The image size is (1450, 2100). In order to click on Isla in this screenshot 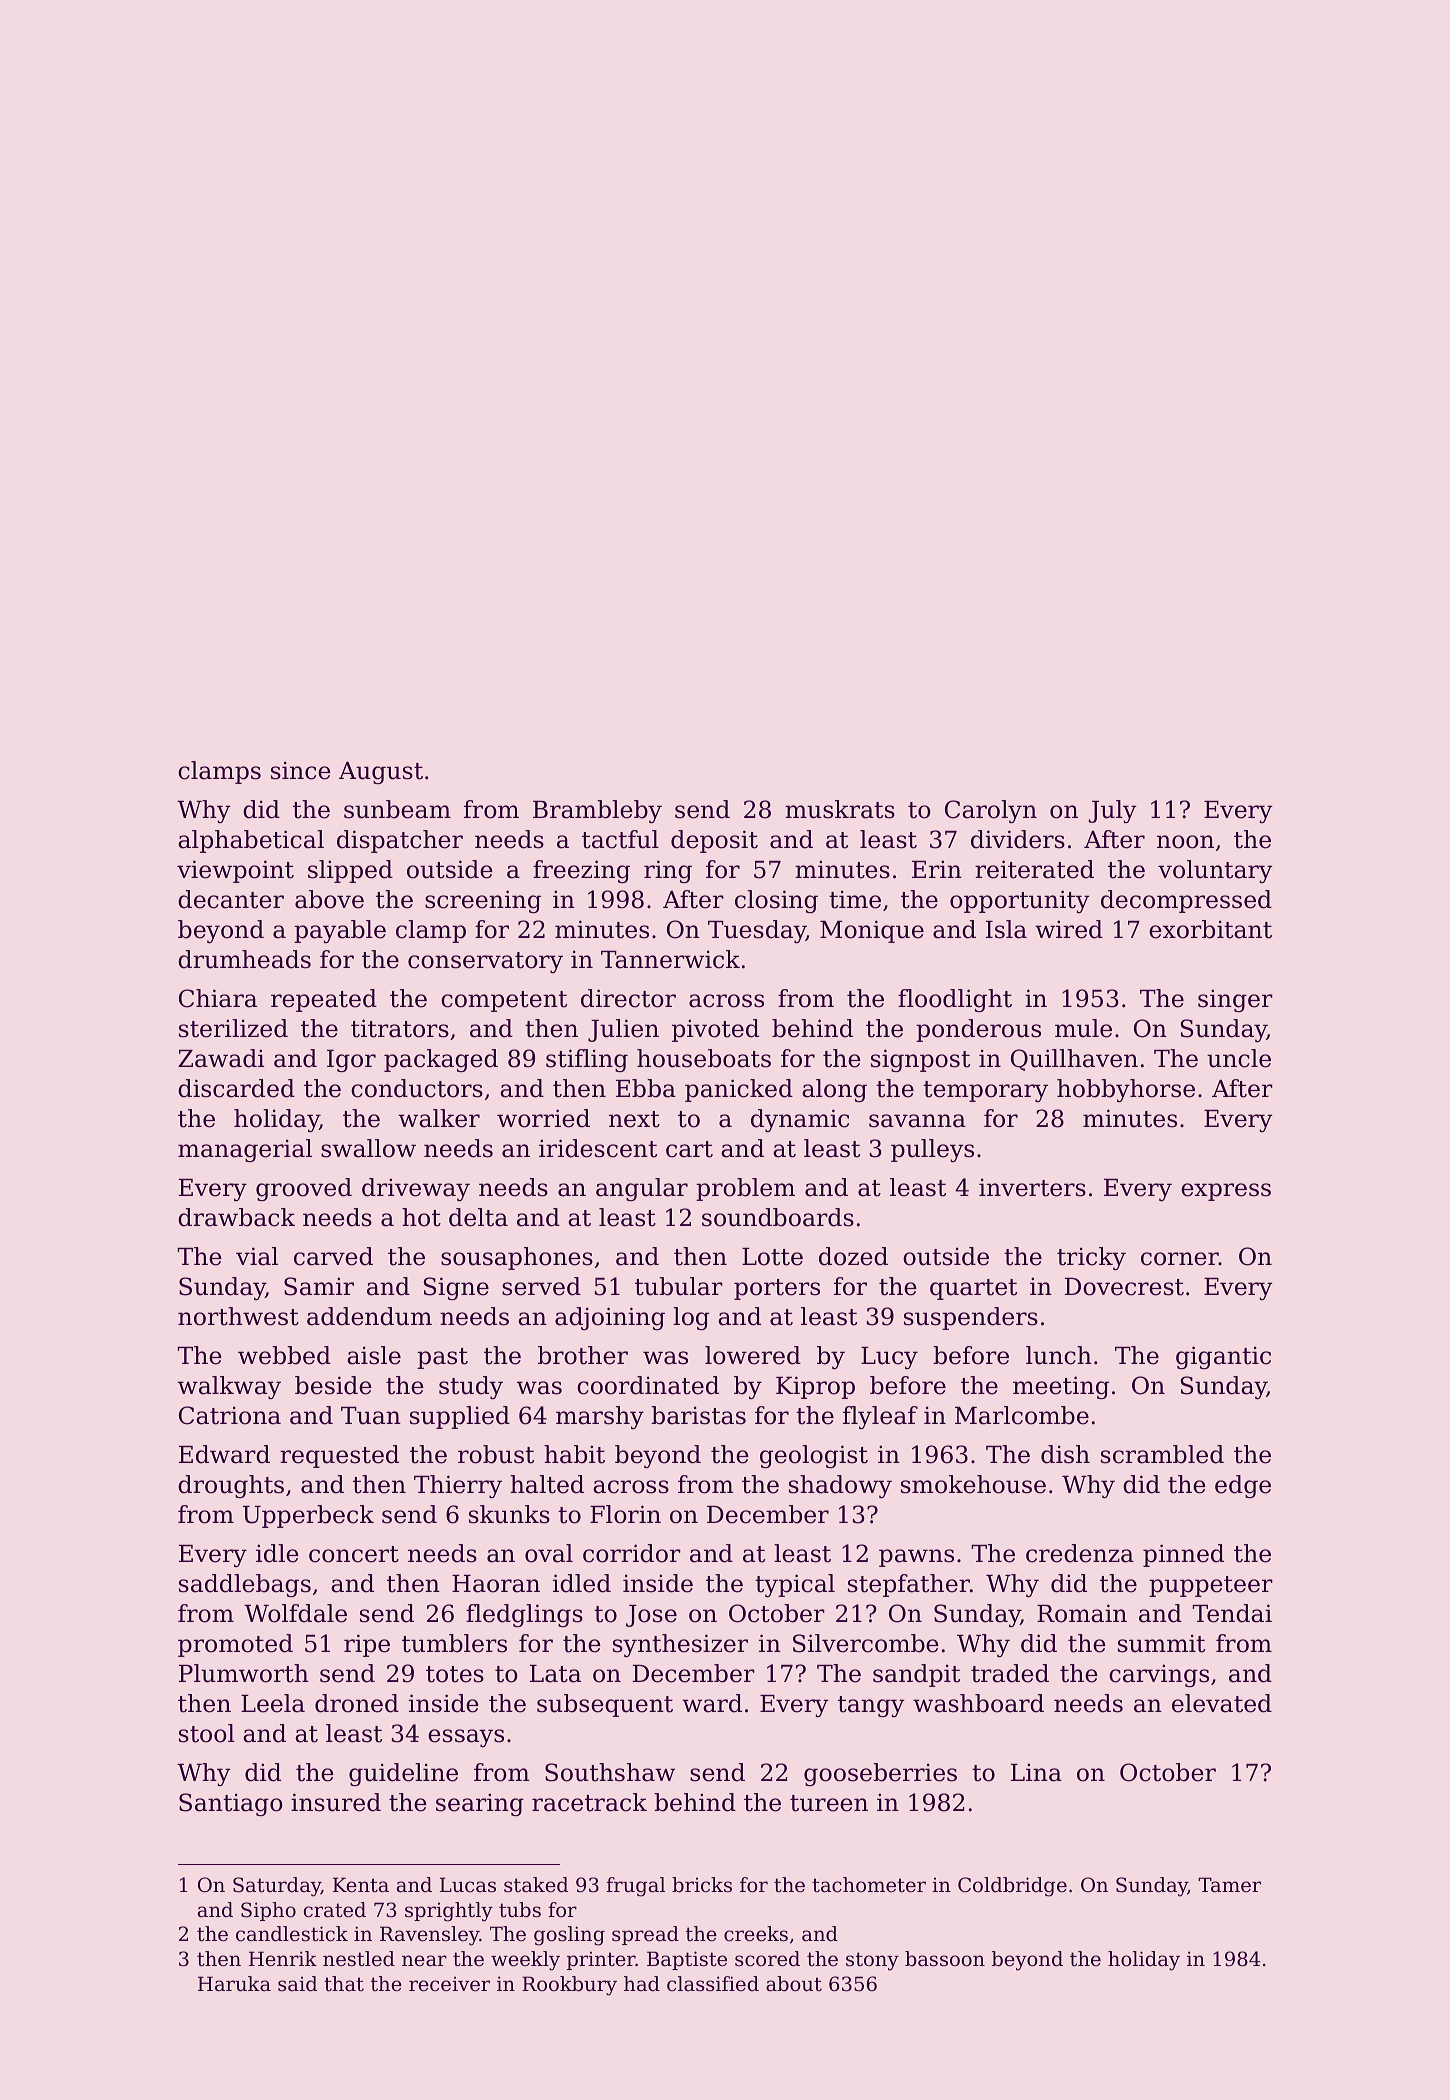, I will do `click(1006, 929)`.
